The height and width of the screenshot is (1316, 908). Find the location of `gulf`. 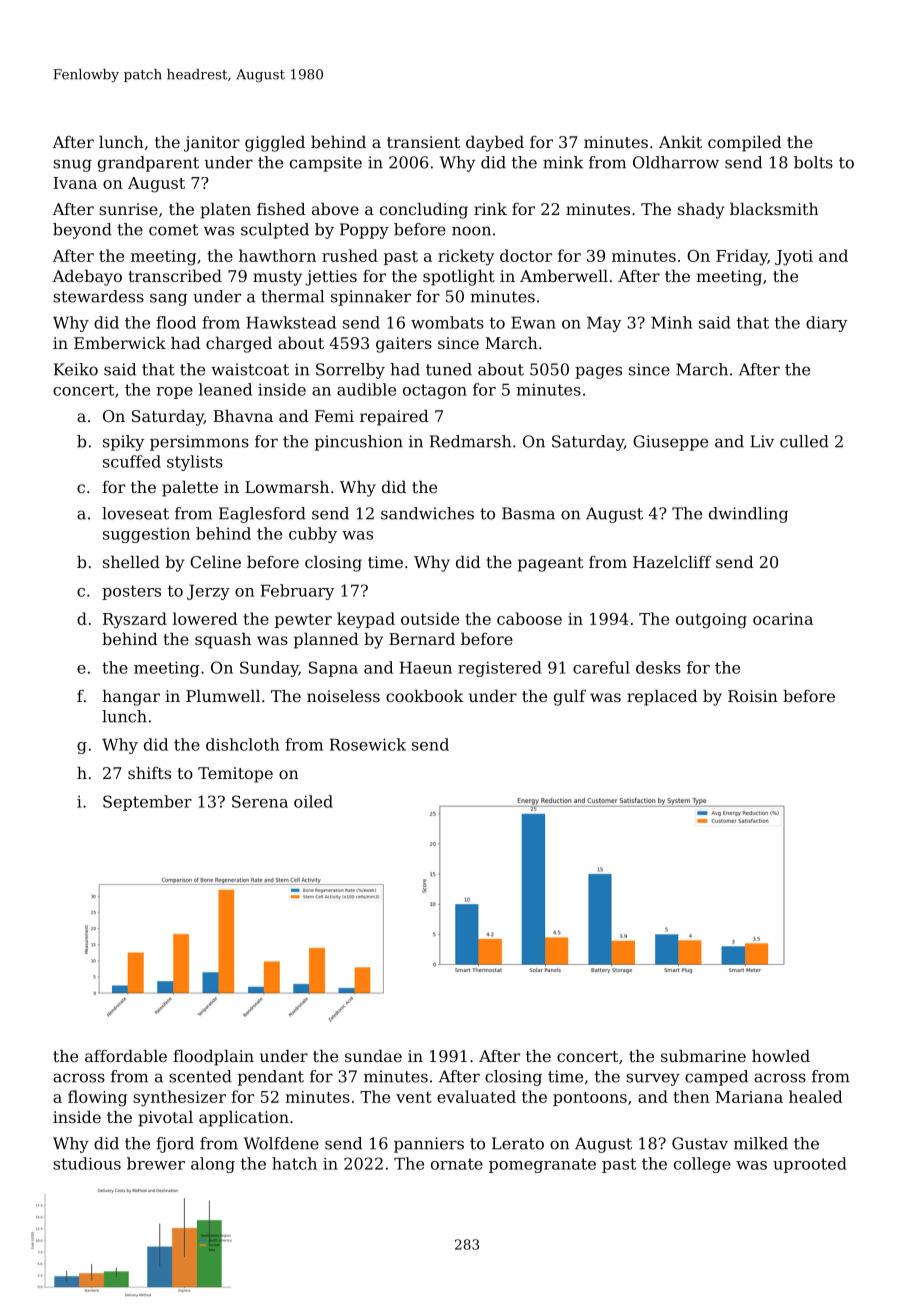

gulf is located at coordinates (570, 698).
